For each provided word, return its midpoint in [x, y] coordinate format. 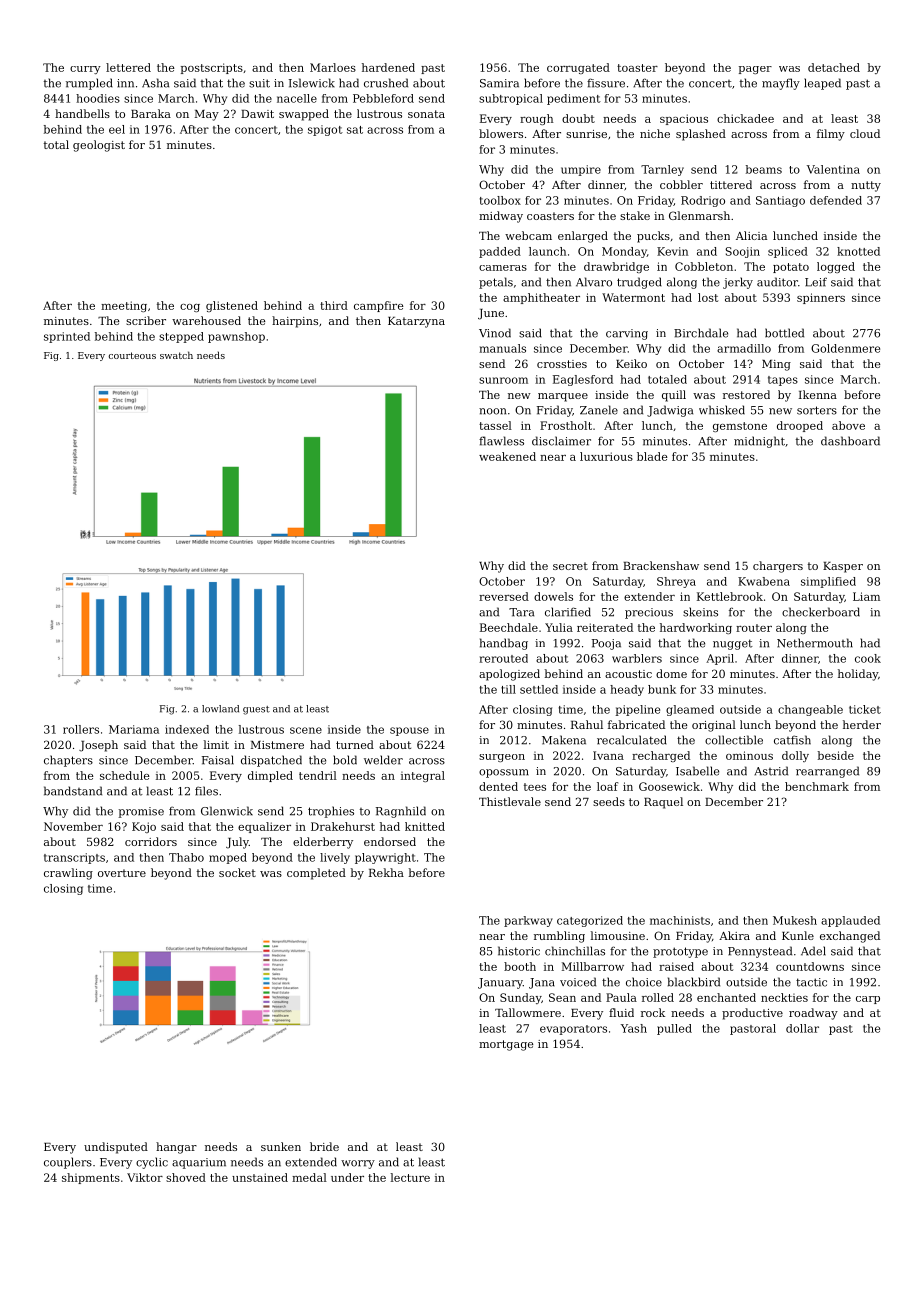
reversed [504, 596]
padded [500, 252]
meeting [124, 306]
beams [764, 169]
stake [635, 215]
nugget [733, 644]
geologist [99, 146]
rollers [81, 729]
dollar [802, 1028]
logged [836, 267]
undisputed [116, 1148]
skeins [700, 612]
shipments [91, 1178]
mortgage [506, 1045]
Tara [521, 612]
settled [539, 689]
